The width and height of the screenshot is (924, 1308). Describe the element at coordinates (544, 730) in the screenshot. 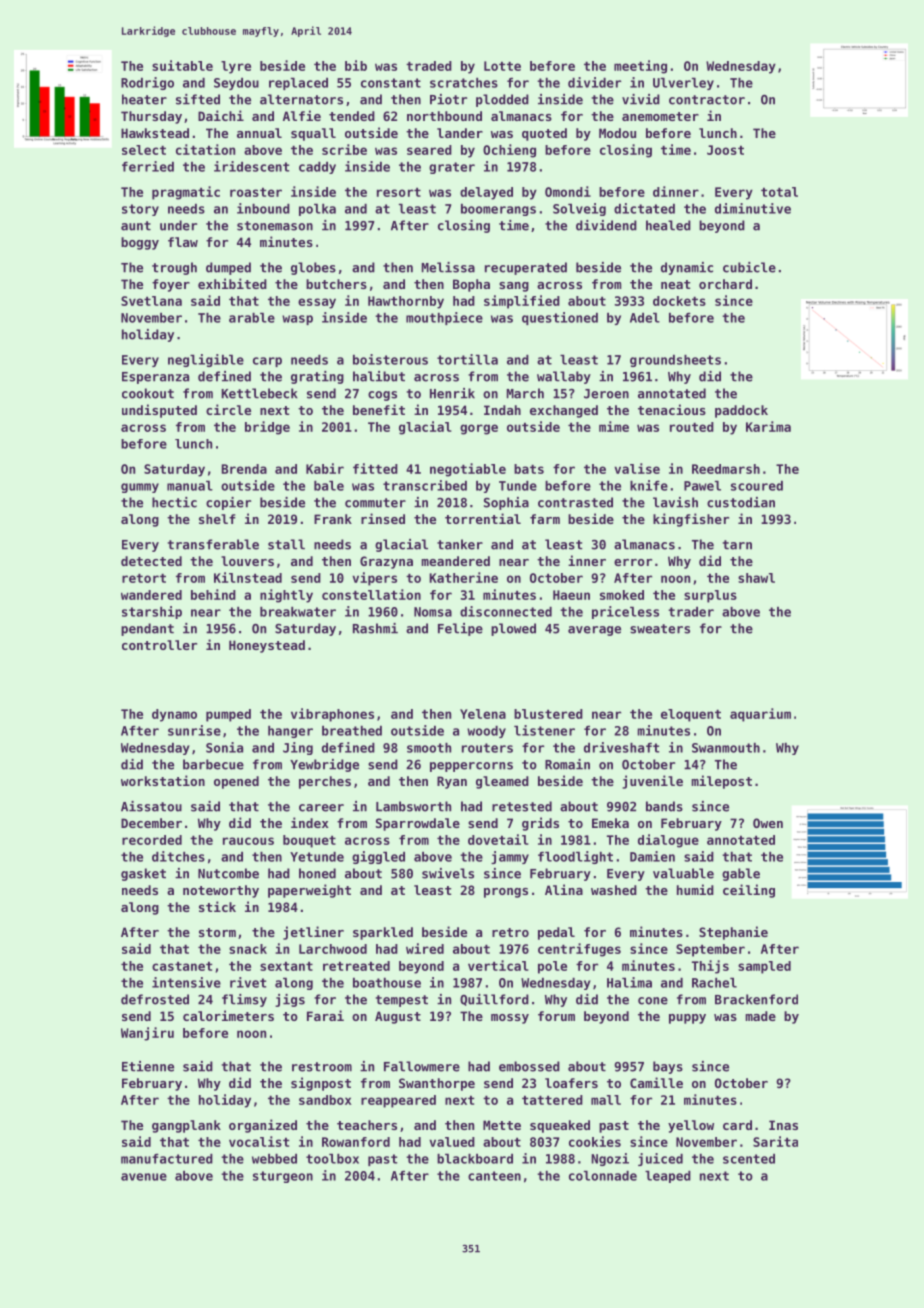

I see `listener` at that location.
